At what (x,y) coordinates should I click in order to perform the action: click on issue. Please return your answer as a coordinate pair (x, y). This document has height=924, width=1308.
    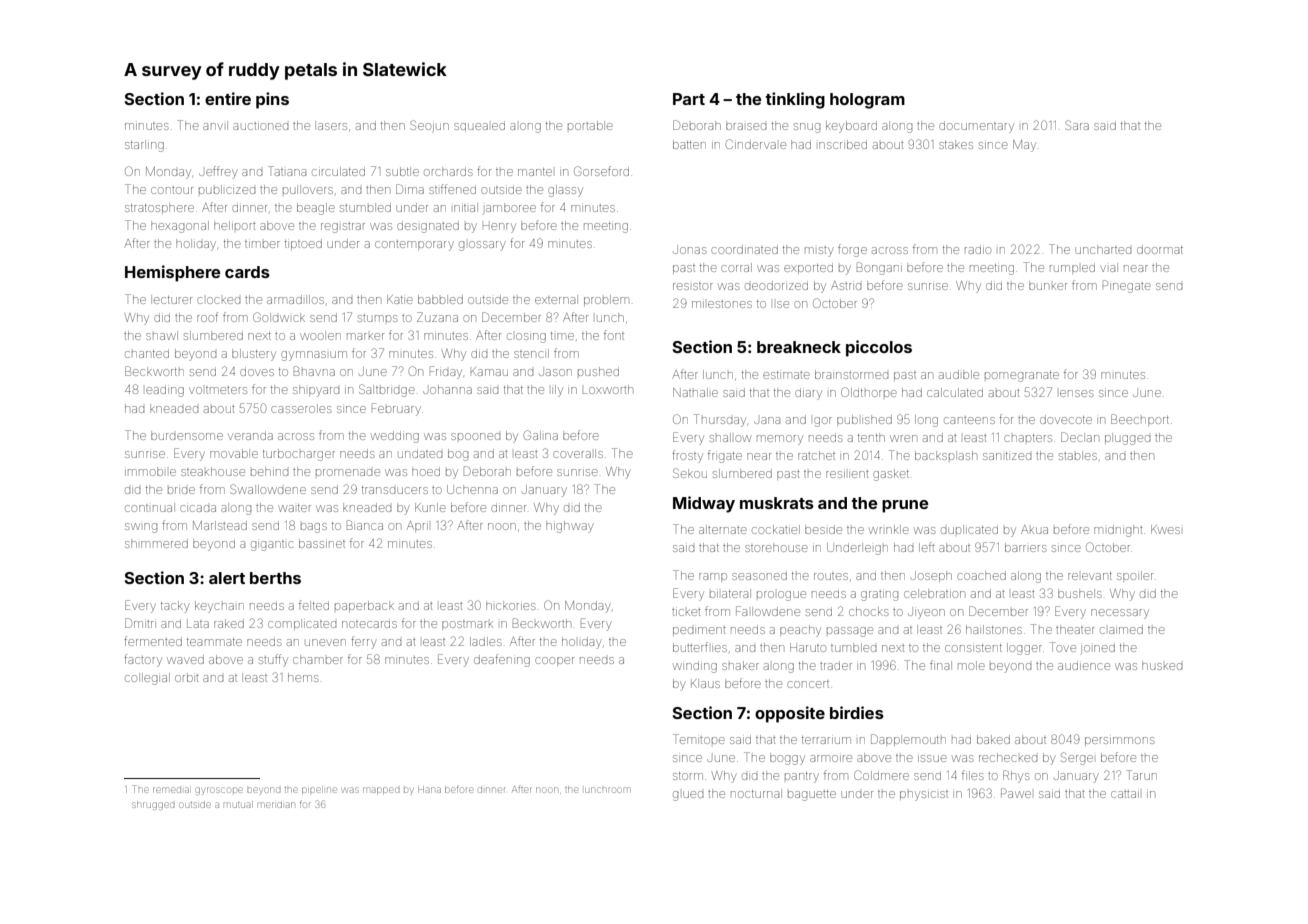
    Looking at the image, I should click on (932, 758).
